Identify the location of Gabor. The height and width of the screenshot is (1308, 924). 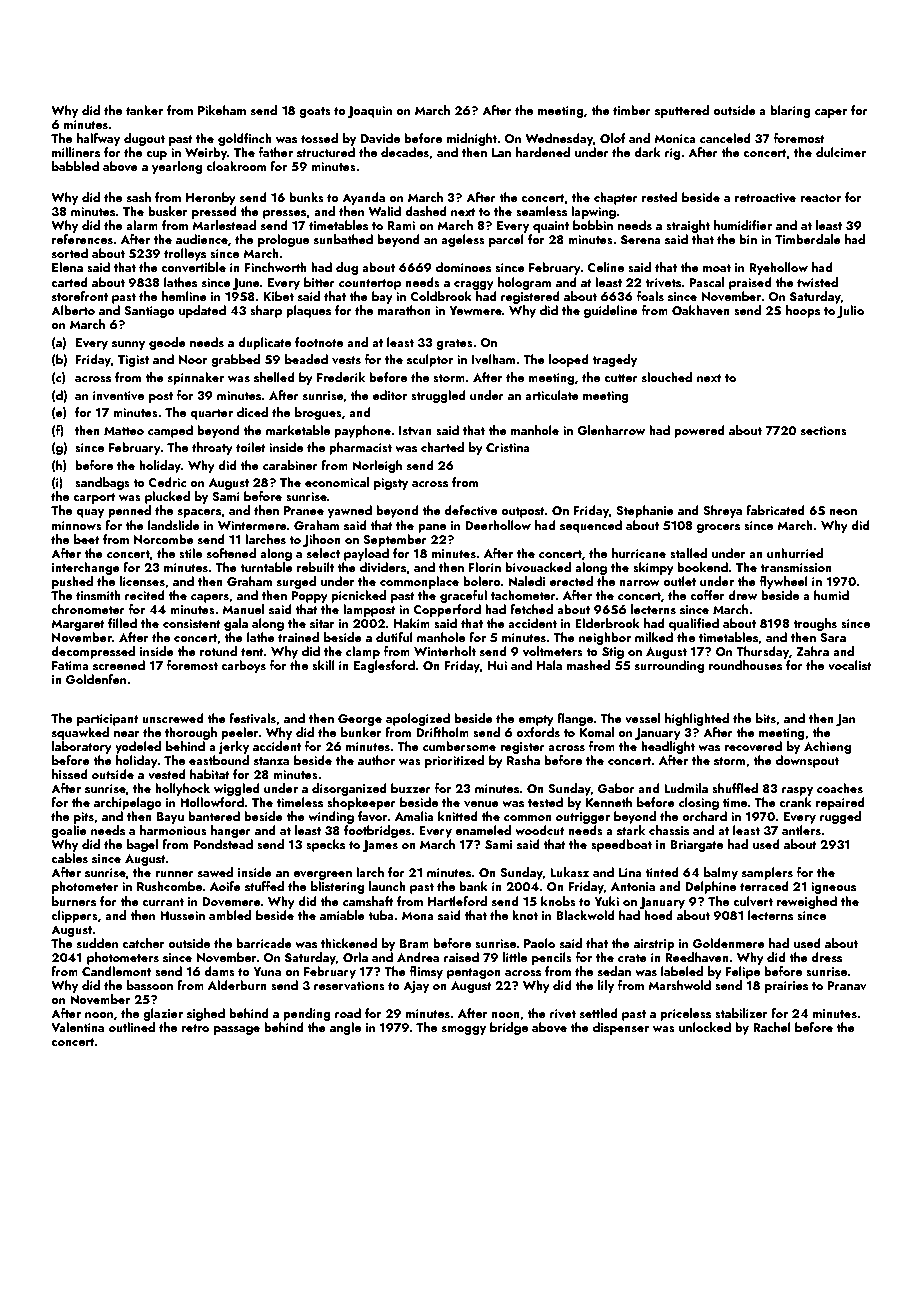
(616, 788).
